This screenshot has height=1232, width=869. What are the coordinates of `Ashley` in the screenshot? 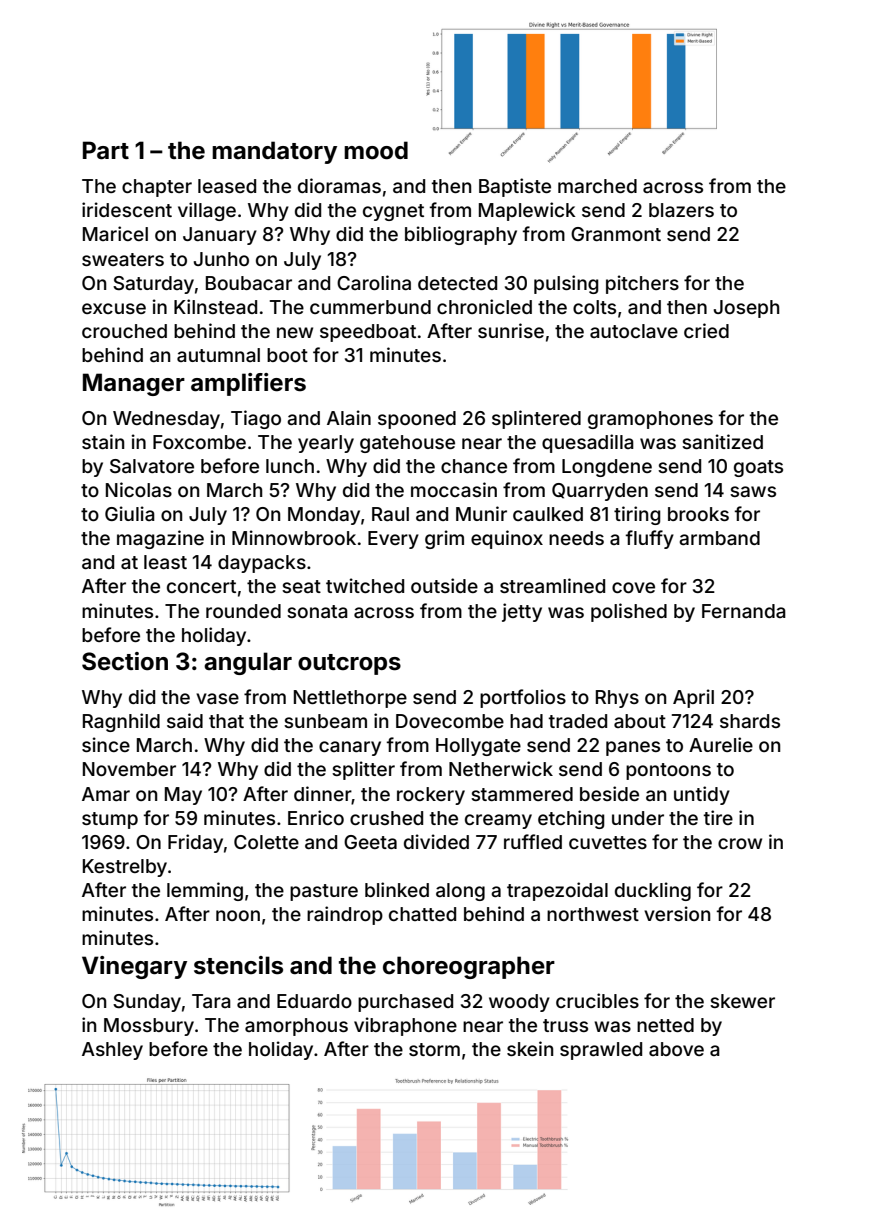 It's located at (112, 1051).
